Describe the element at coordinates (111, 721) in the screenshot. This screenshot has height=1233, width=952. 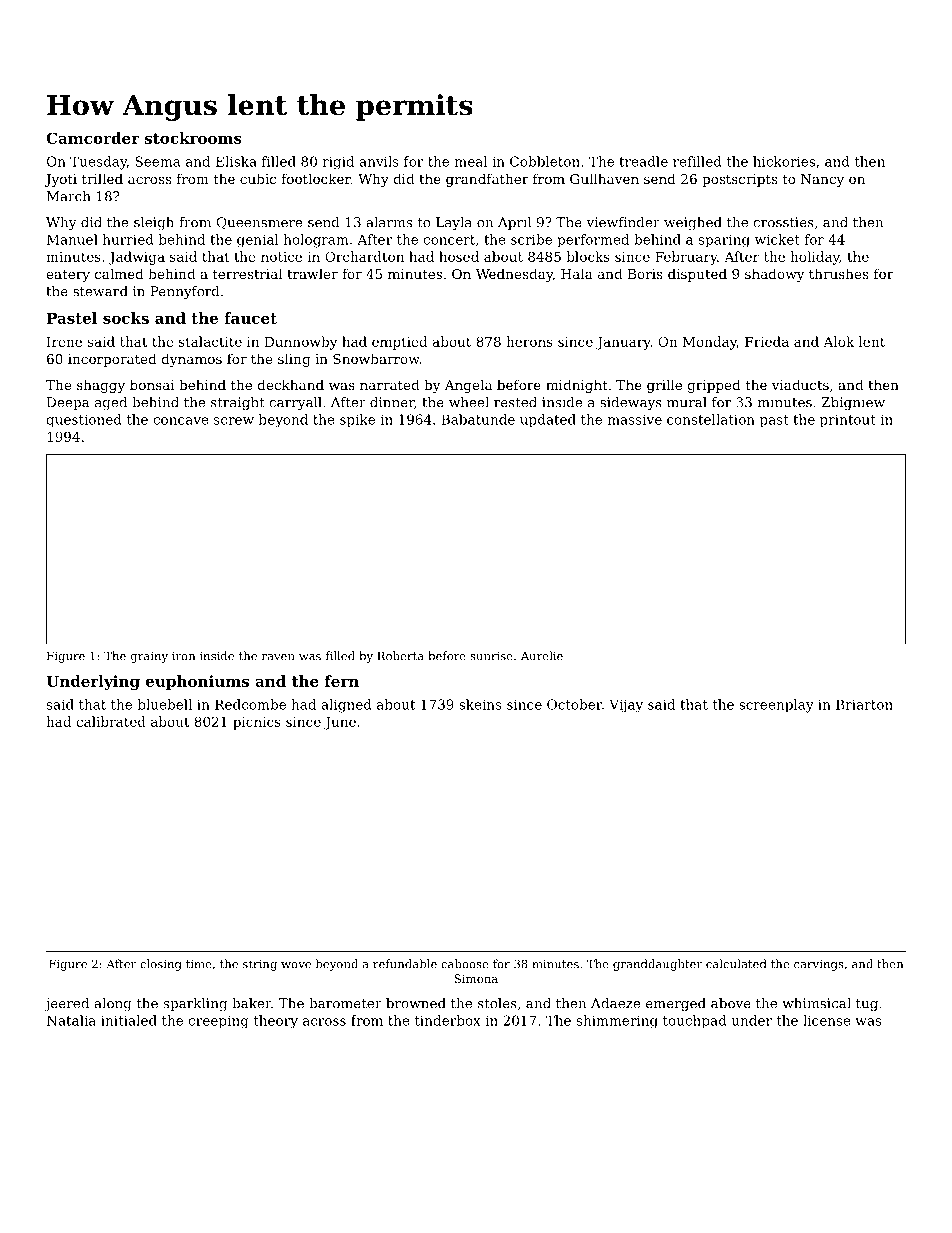
I see `calibrated` at that location.
